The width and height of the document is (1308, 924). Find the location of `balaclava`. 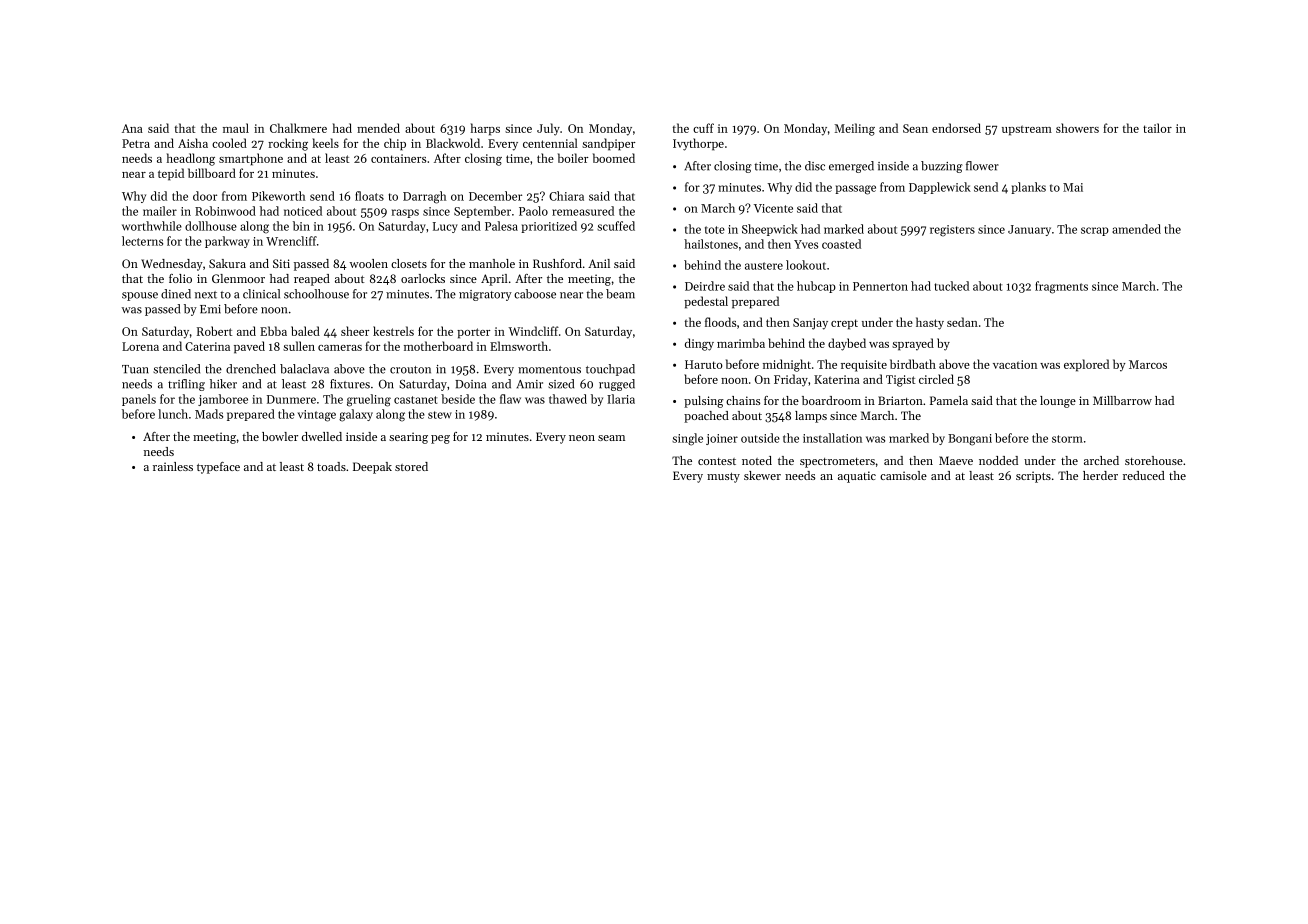

balaclava is located at coordinates (304, 369).
